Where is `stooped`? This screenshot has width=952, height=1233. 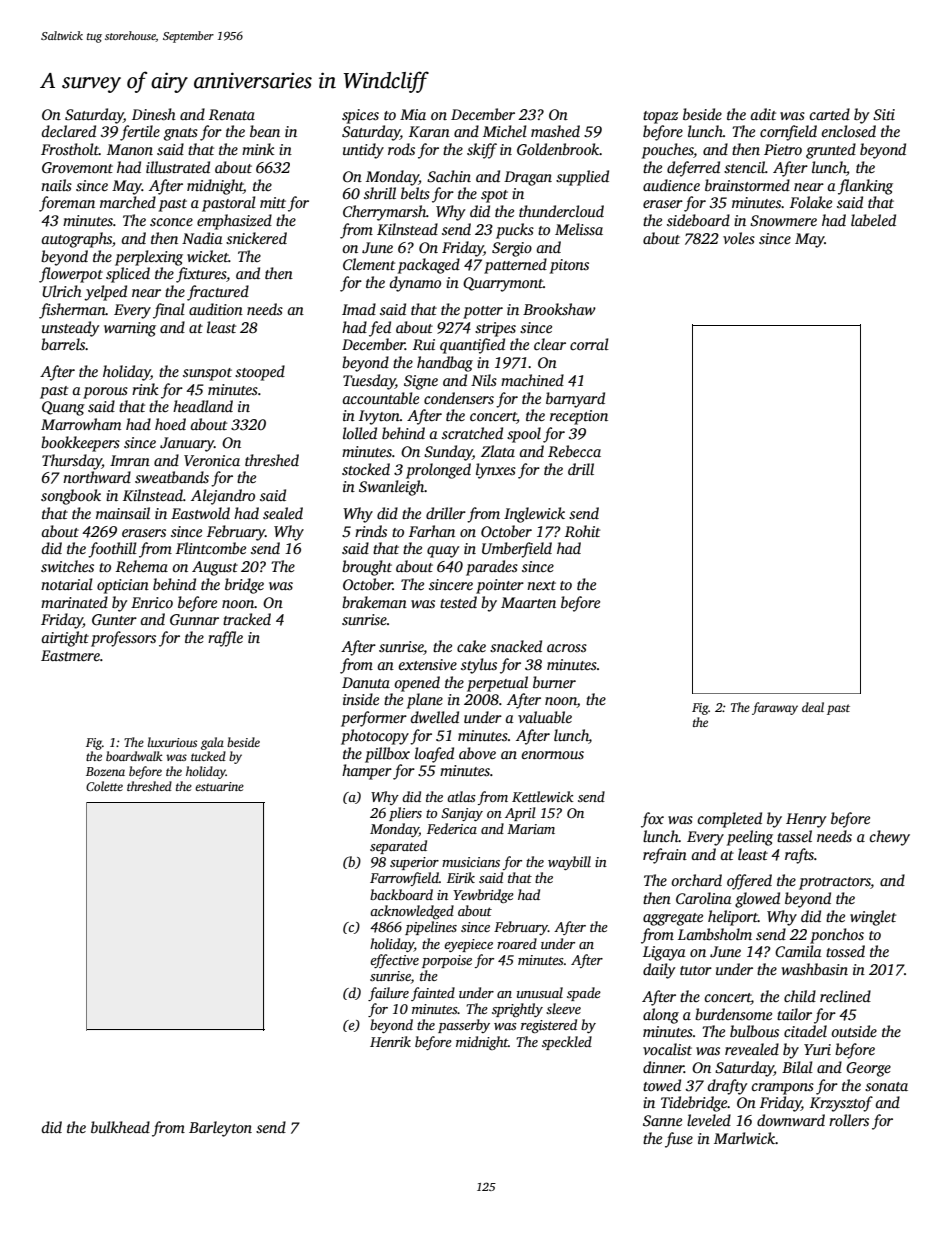 stooped is located at coordinates (260, 373).
